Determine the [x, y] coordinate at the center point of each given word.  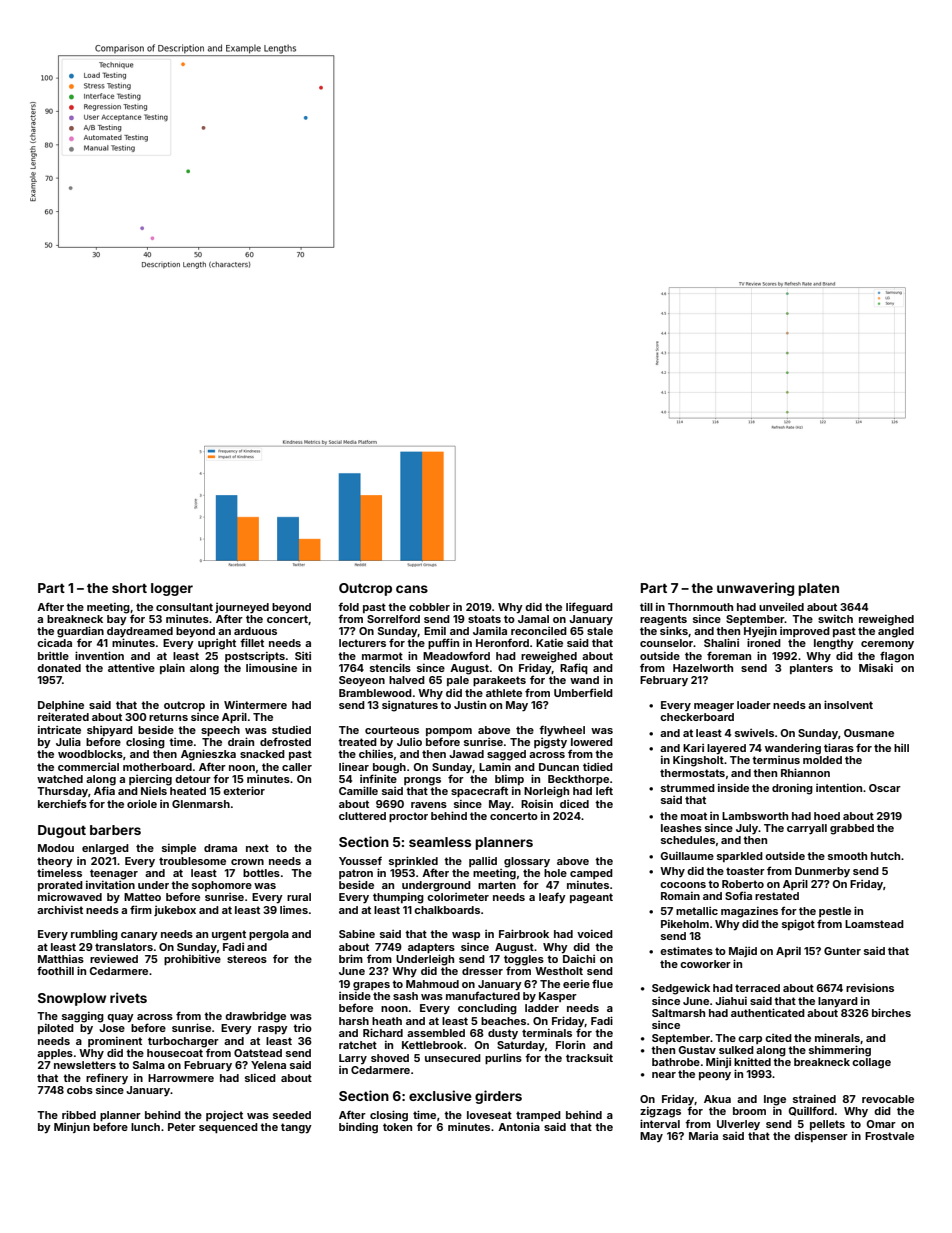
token [397, 1127]
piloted [56, 1029]
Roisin [537, 804]
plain [172, 669]
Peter [182, 1127]
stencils [390, 667]
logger [172, 589]
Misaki [876, 668]
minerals [837, 1037]
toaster [745, 871]
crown [247, 862]
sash [405, 996]
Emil [435, 631]
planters [811, 669]
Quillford [811, 1111]
